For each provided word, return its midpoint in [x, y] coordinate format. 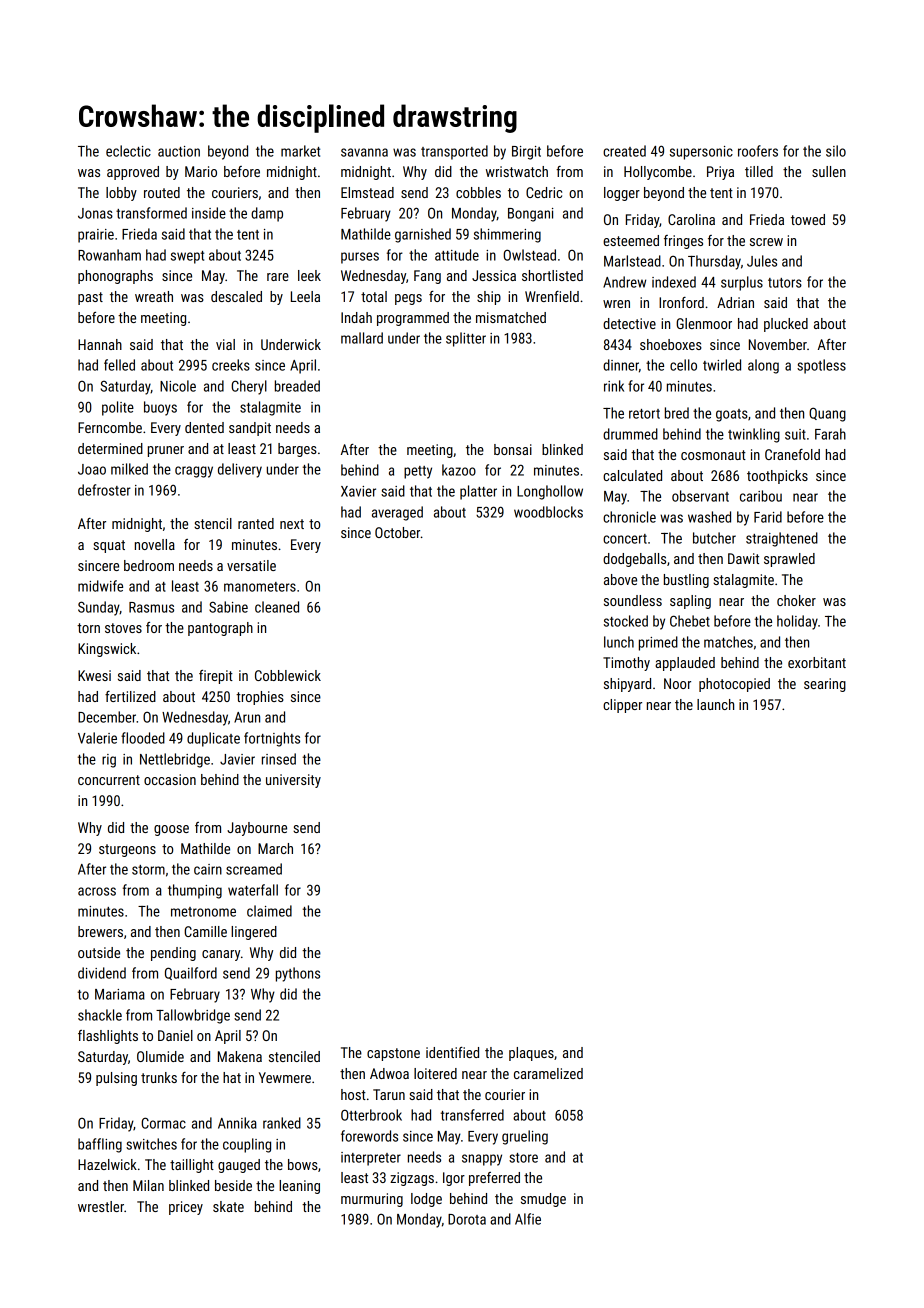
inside [209, 213]
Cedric [544, 192]
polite [118, 408]
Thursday [714, 262]
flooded [143, 738]
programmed [413, 319]
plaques [531, 1054]
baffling [100, 1145]
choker [796, 600]
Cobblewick [288, 675]
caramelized [548, 1073]
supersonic [701, 153]
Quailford [191, 973]
